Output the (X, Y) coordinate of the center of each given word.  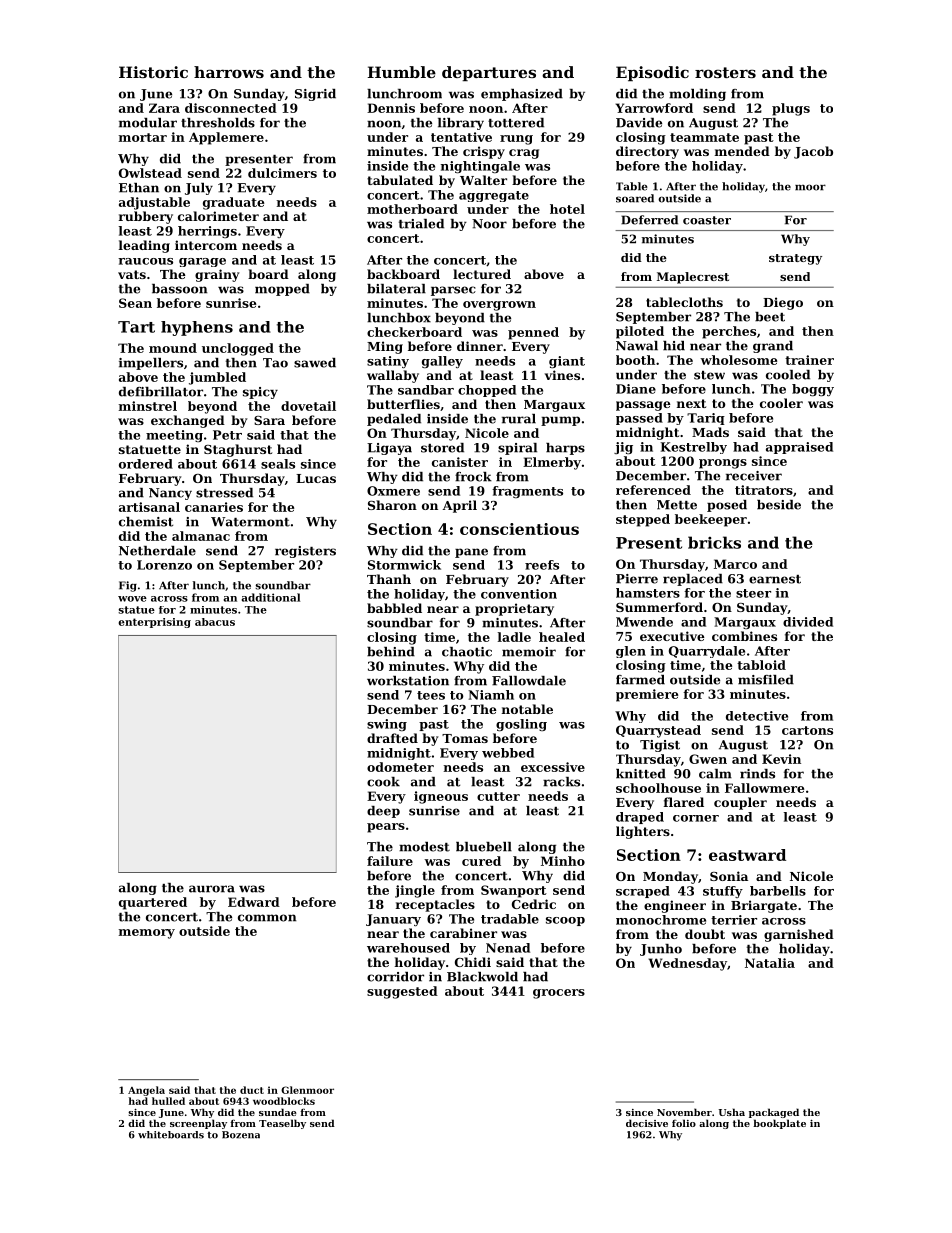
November (684, 1112)
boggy (813, 390)
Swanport (514, 891)
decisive (647, 1123)
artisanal (149, 507)
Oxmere (393, 491)
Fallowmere (764, 788)
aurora (212, 889)
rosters (725, 72)
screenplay (198, 1124)
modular (148, 123)
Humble (402, 72)
